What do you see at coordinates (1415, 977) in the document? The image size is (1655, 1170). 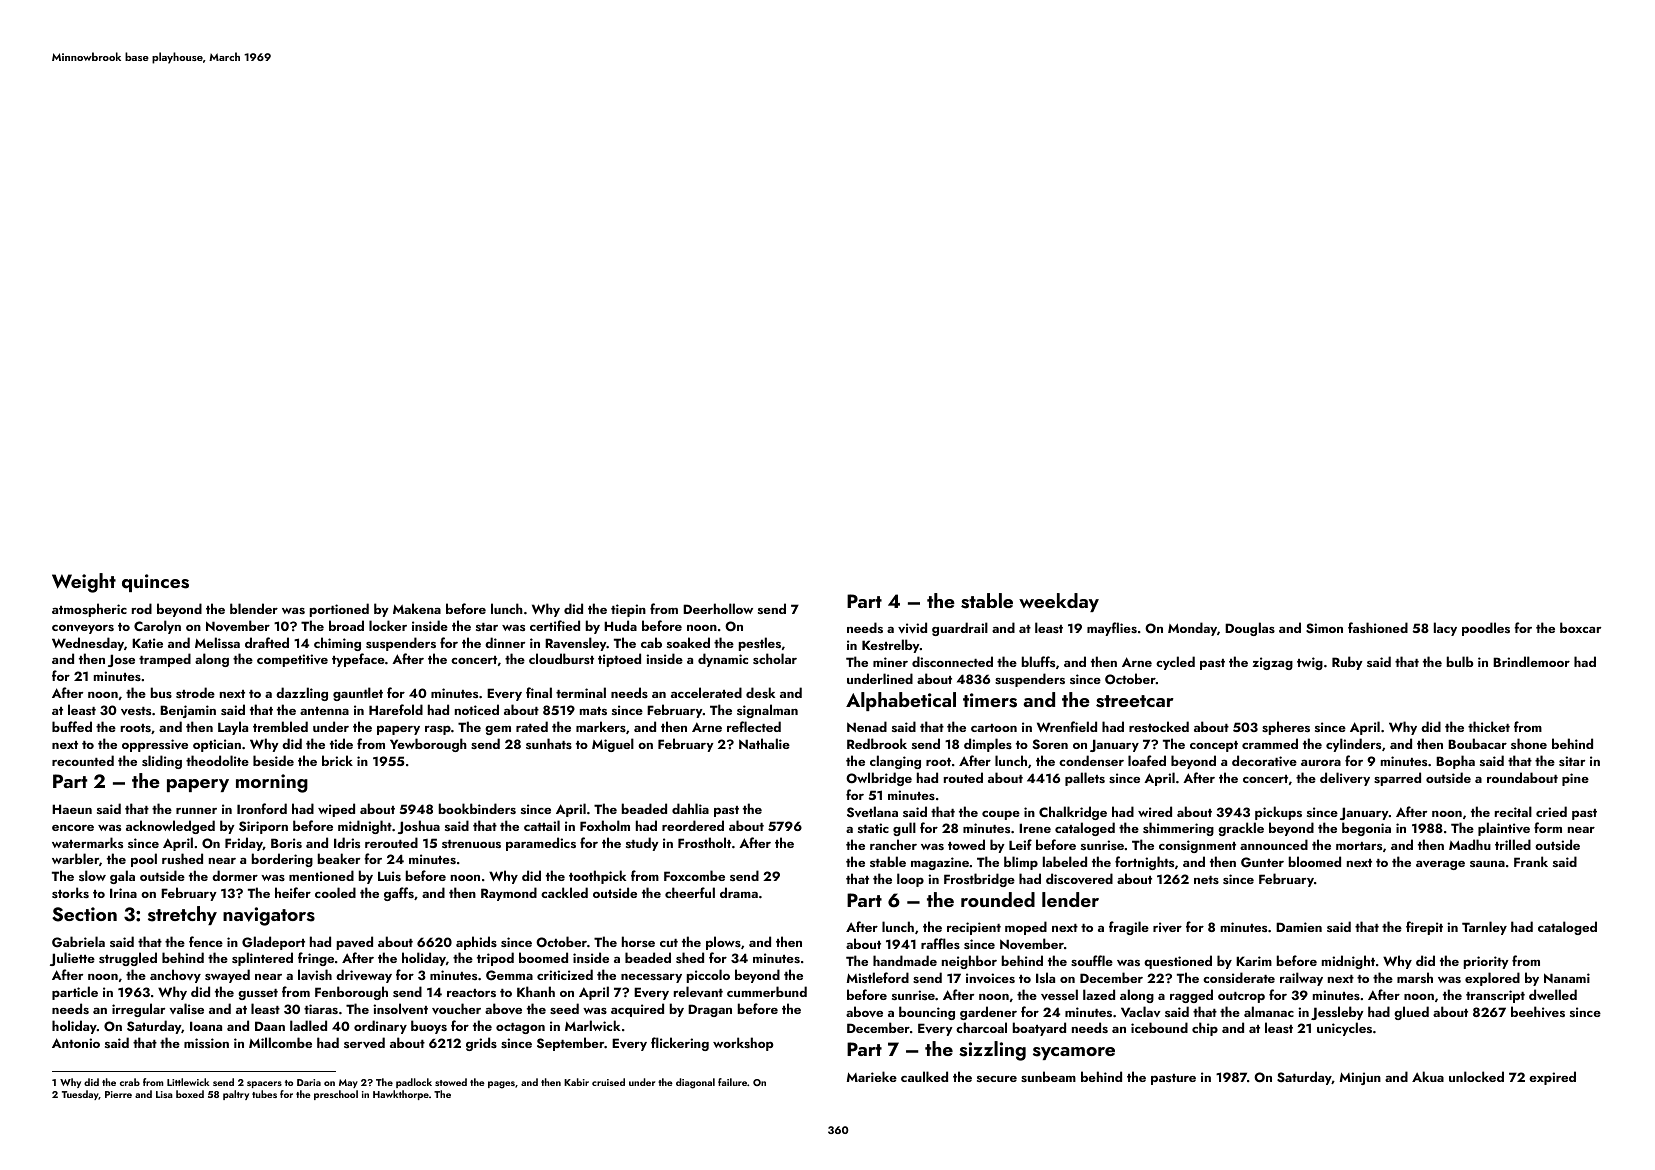 I see `marsh` at bounding box center [1415, 977].
